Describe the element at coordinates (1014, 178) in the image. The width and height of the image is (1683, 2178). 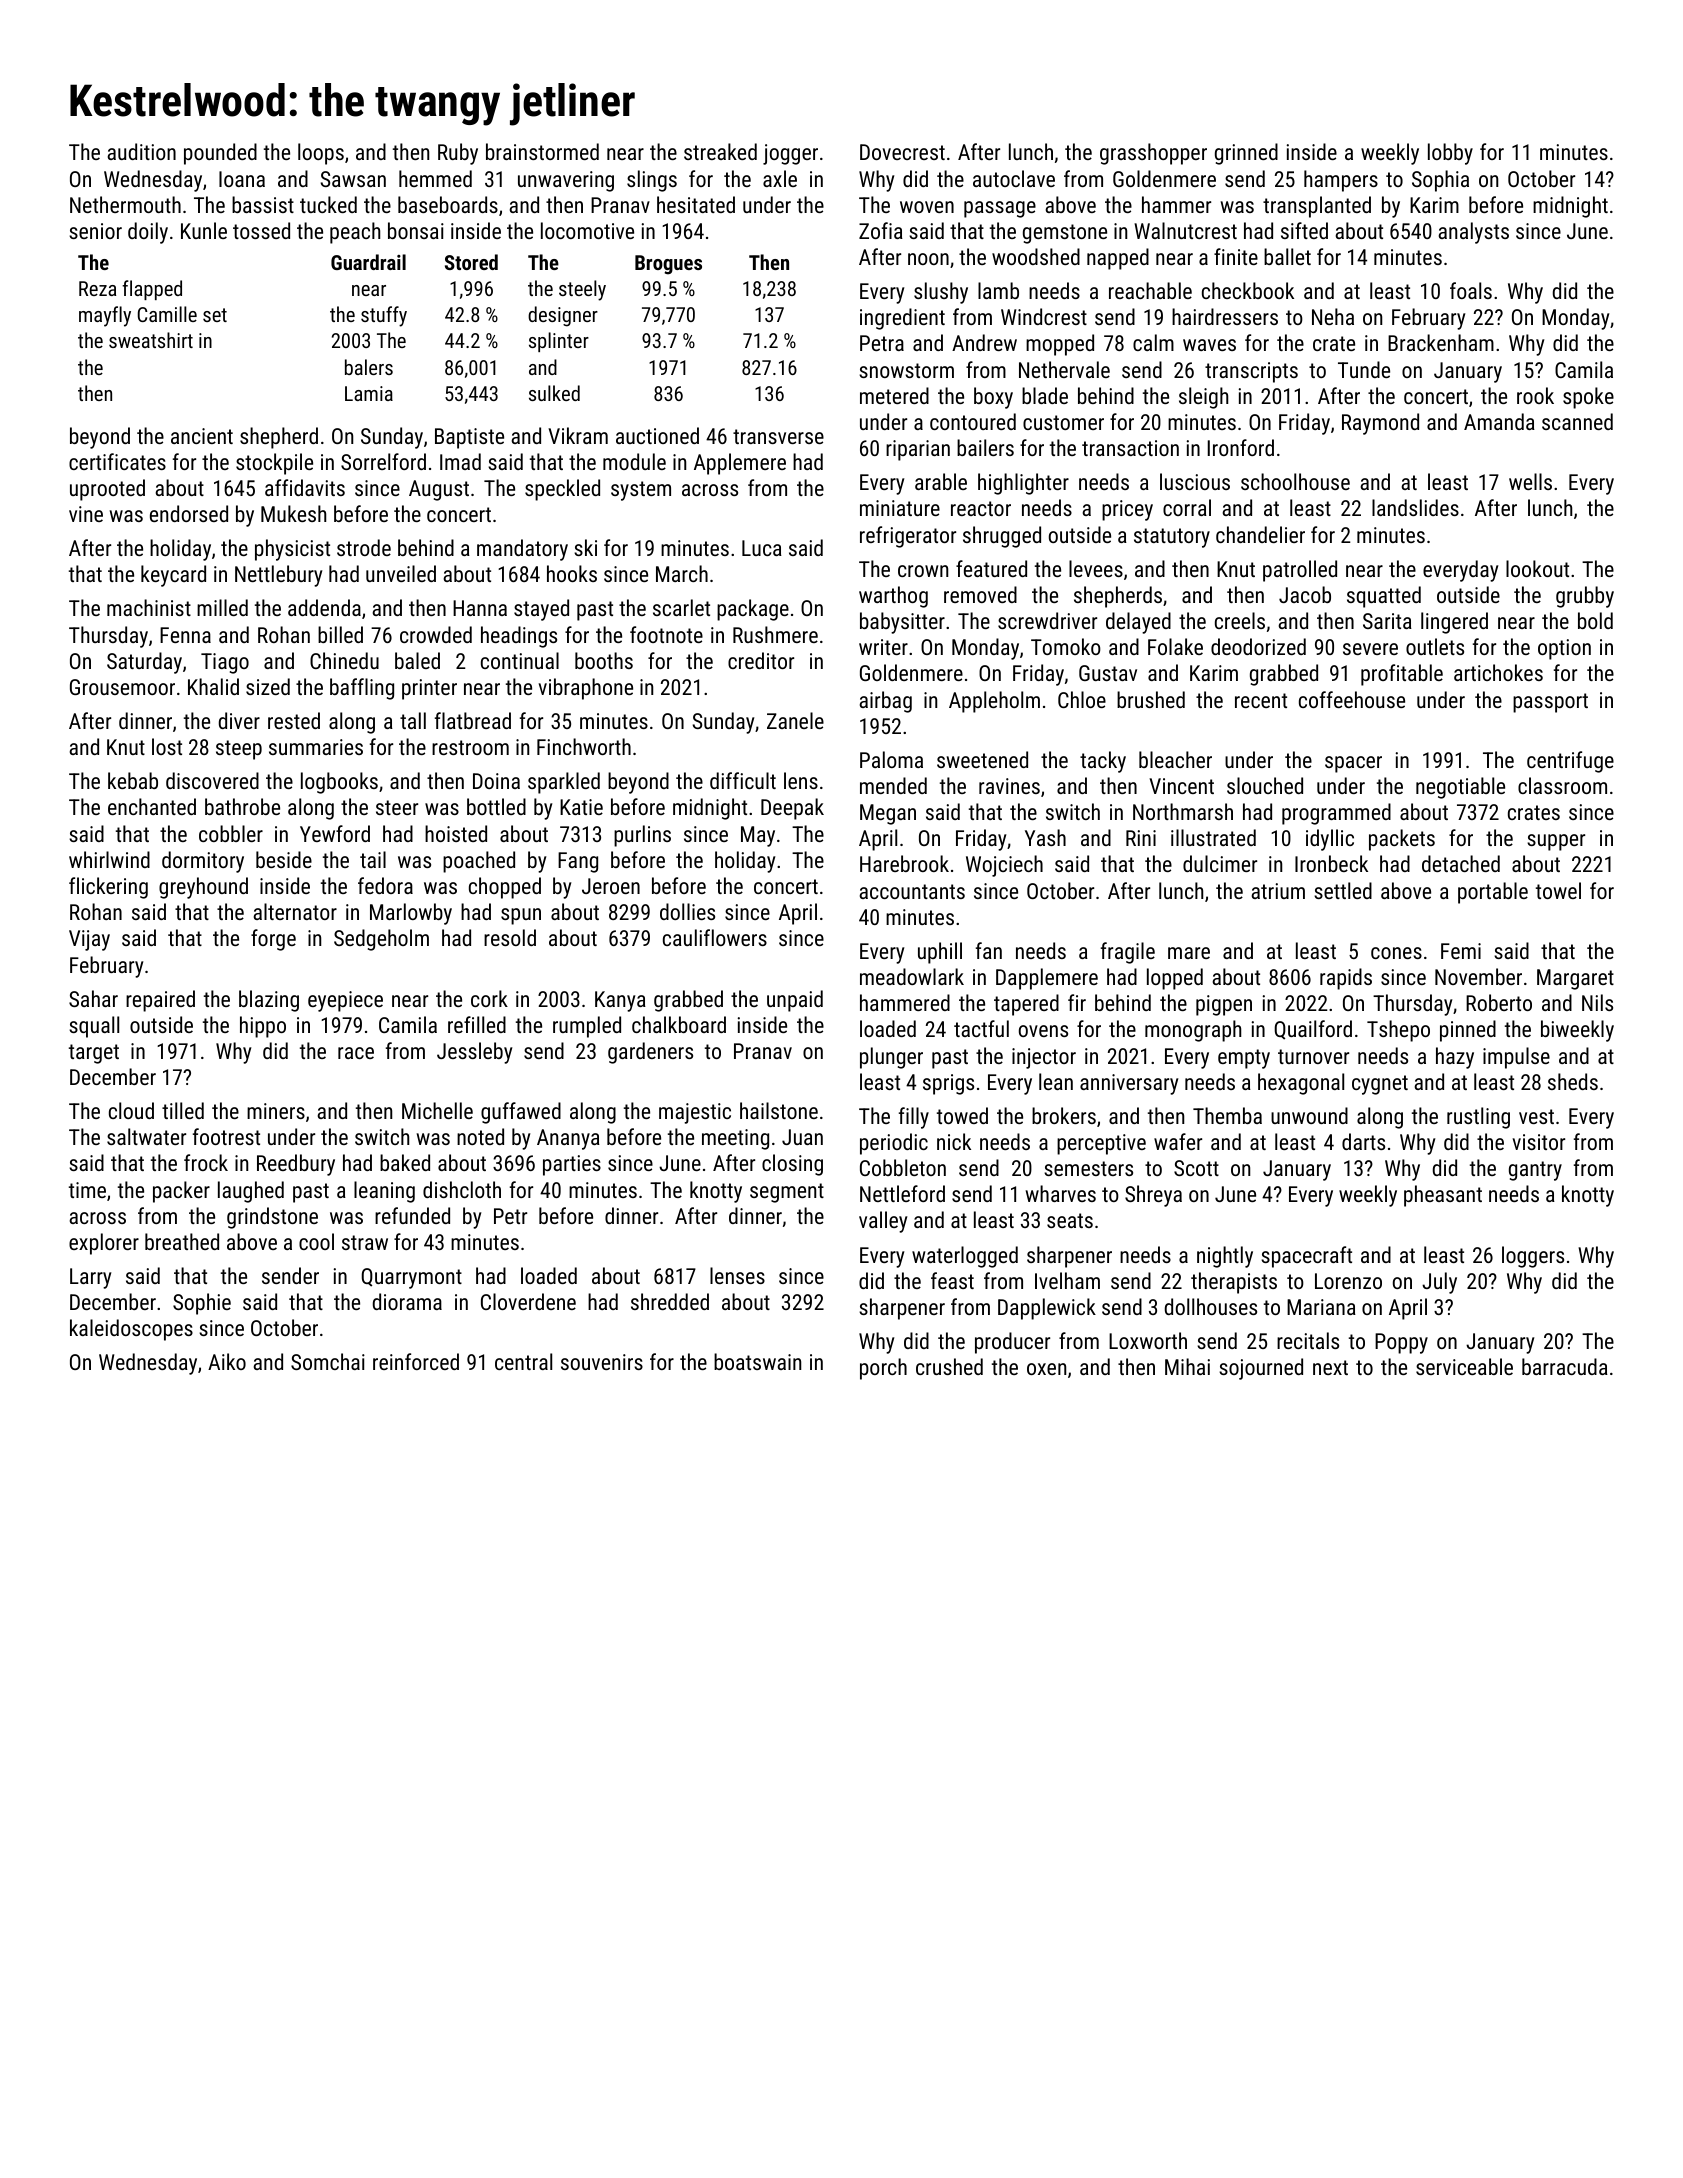
I see `autoclave` at that location.
